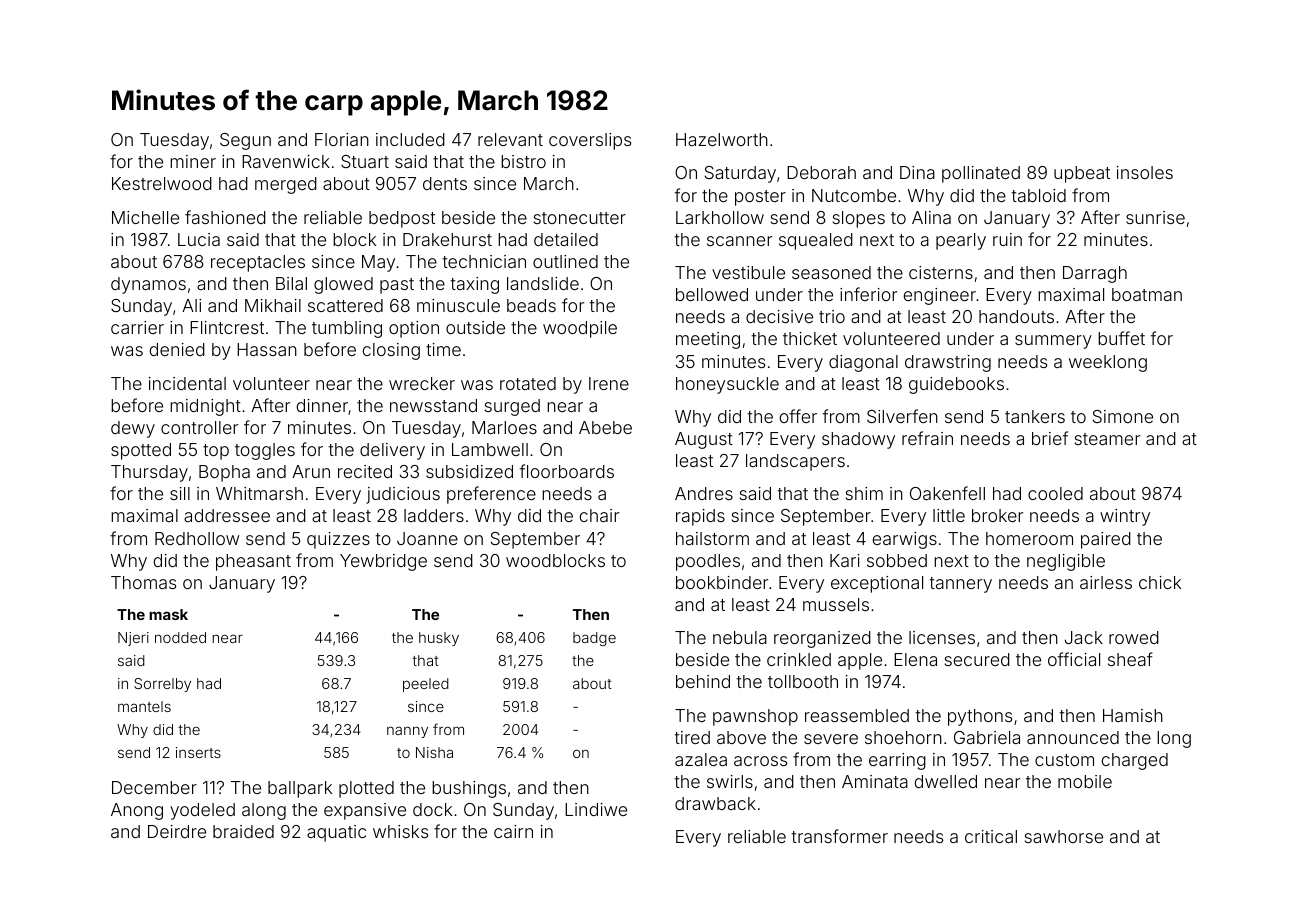 The width and height of the screenshot is (1308, 924). Describe the element at coordinates (1145, 172) in the screenshot. I see `insoles` at that location.
